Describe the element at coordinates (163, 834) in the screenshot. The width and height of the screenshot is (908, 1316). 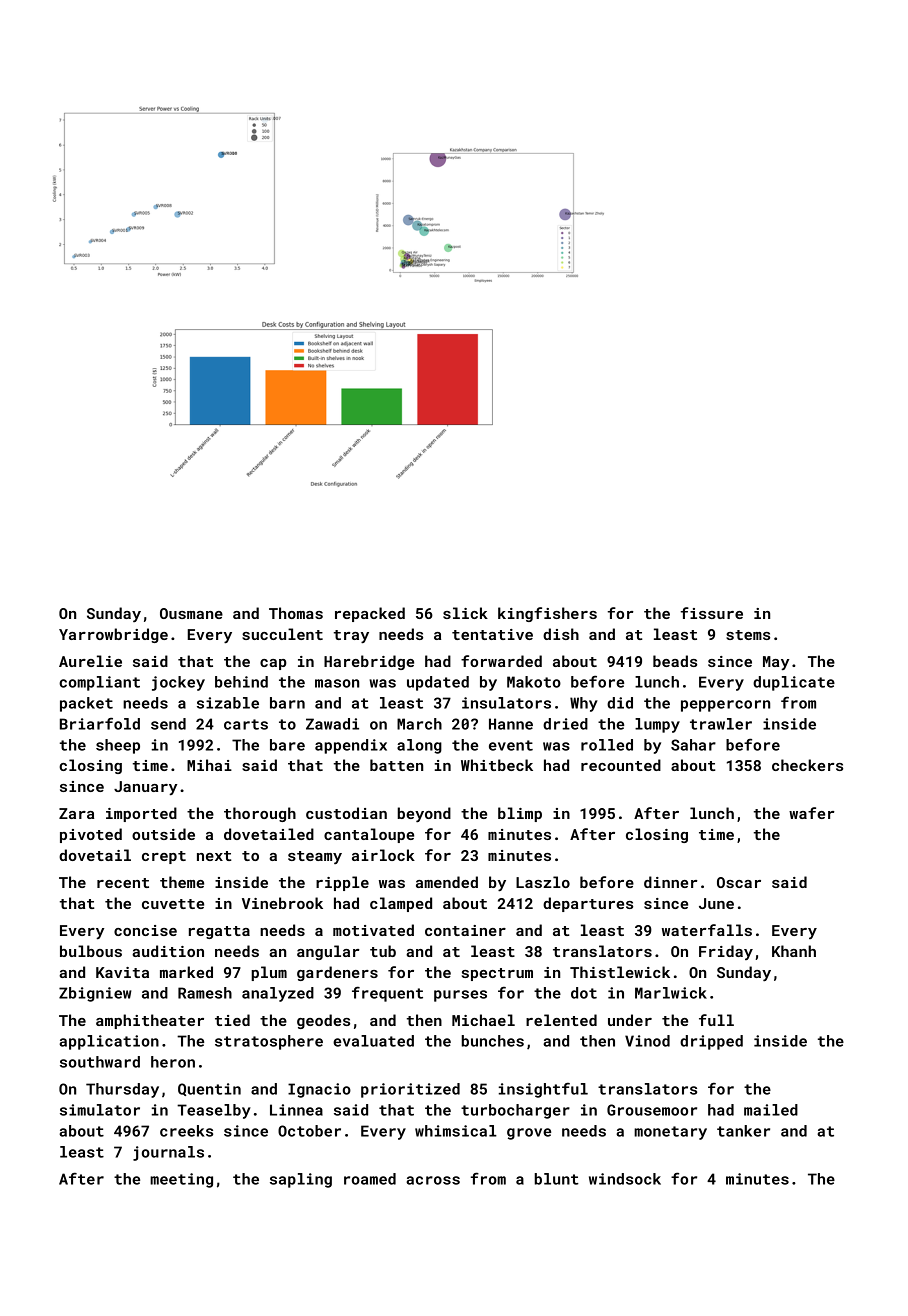
I see `outside` at that location.
